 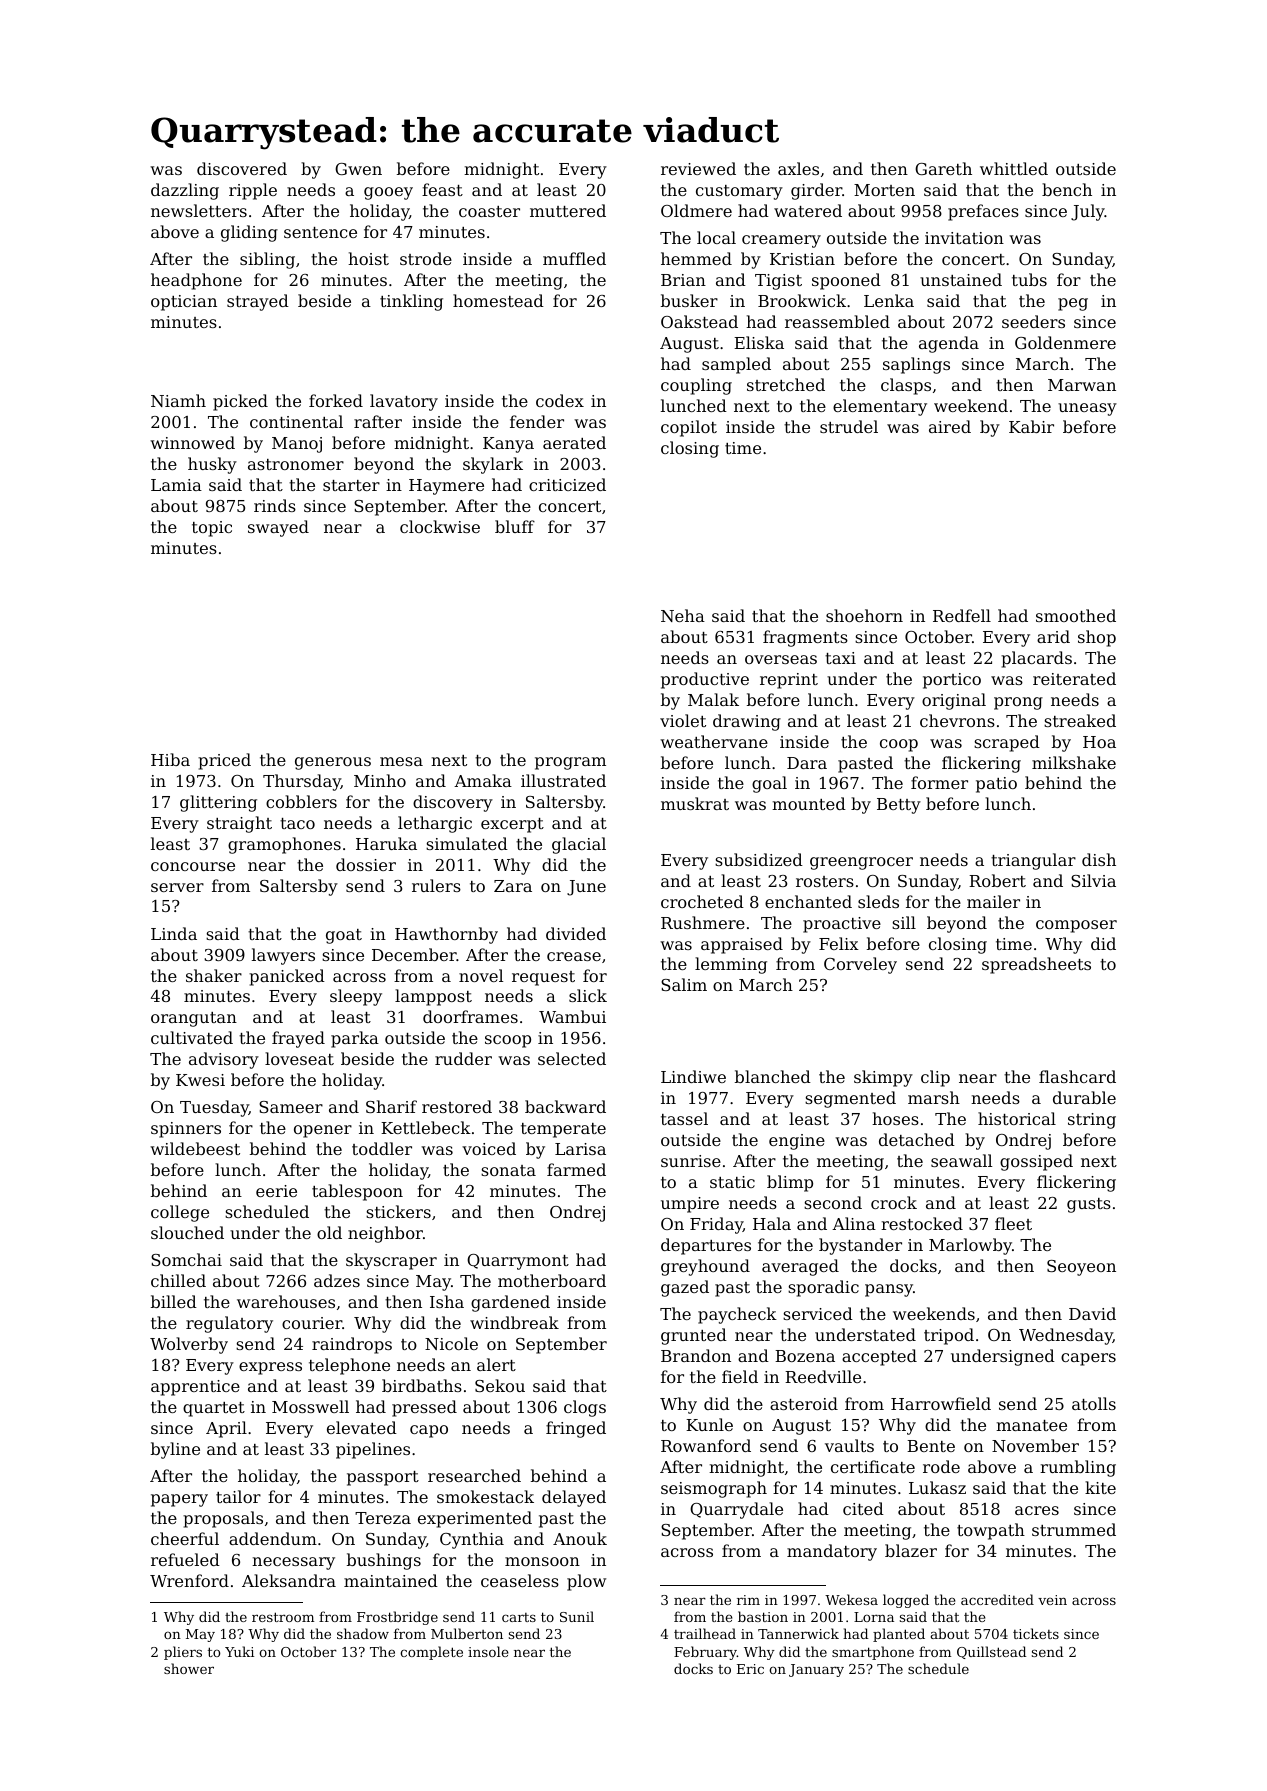 I want to click on shoehorn, so click(x=864, y=615).
